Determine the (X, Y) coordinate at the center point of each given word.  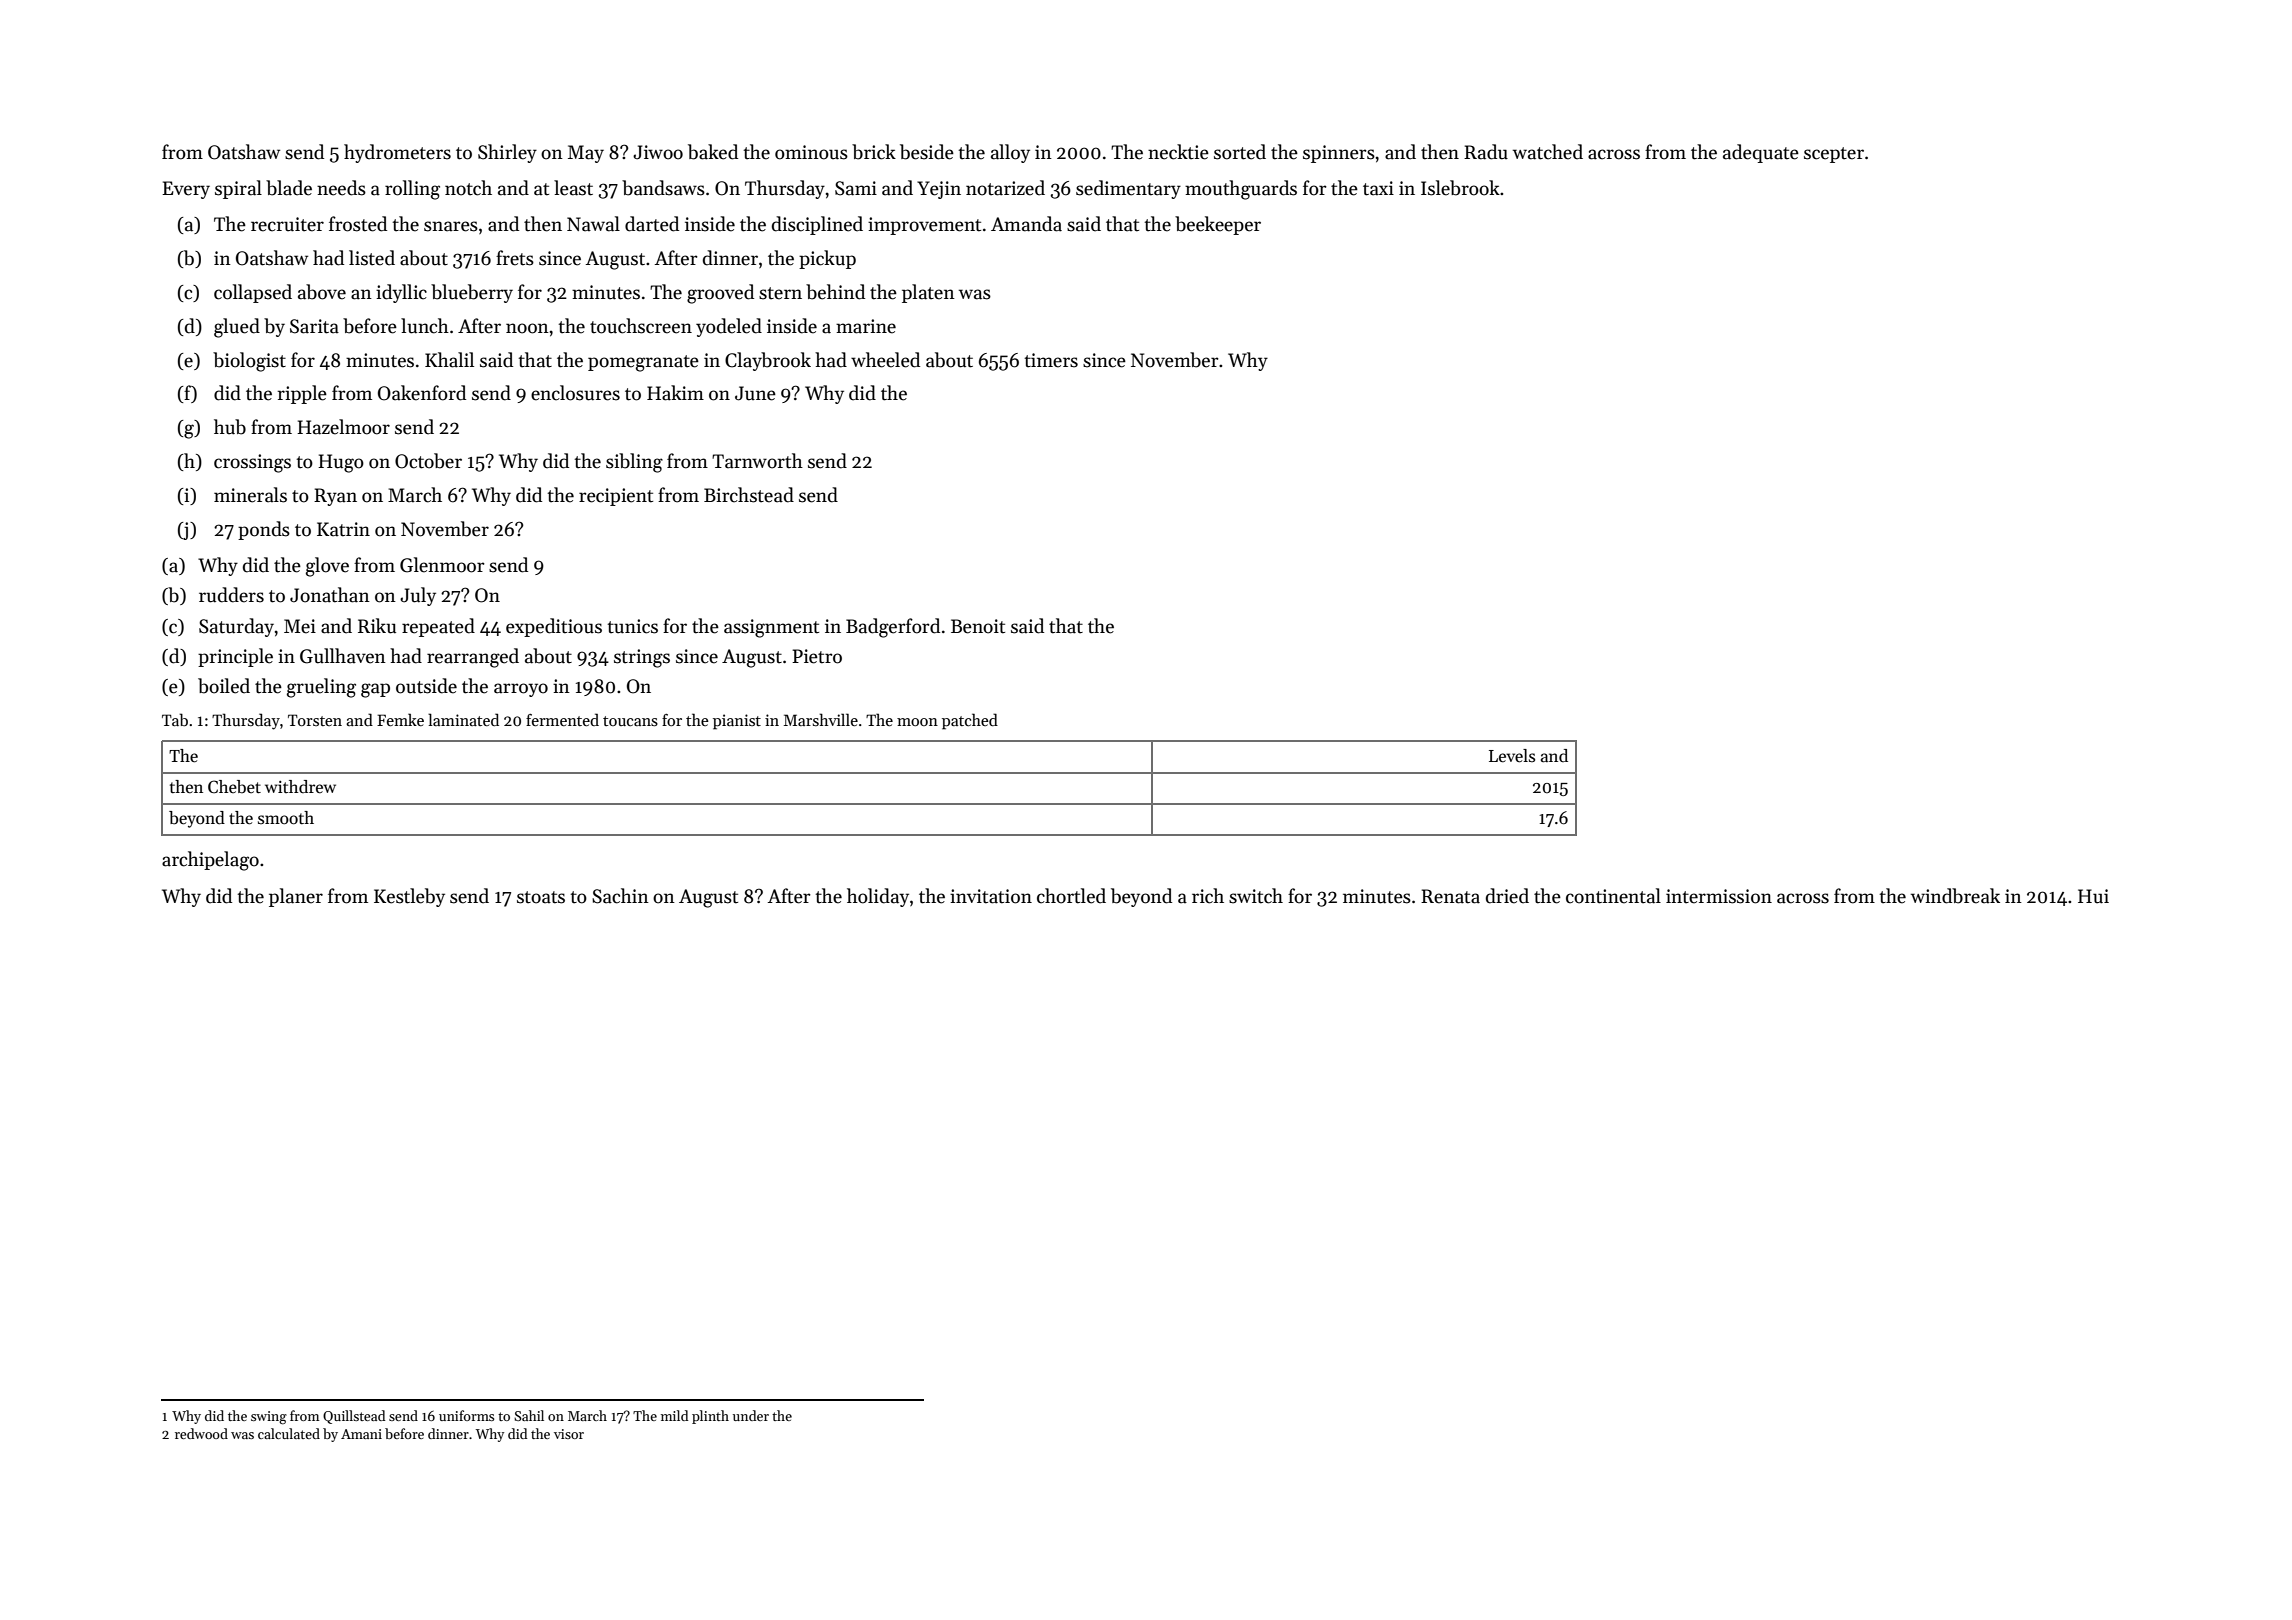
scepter (1834, 155)
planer (296, 897)
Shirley (507, 153)
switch (1256, 896)
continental (1613, 896)
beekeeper (1218, 225)
